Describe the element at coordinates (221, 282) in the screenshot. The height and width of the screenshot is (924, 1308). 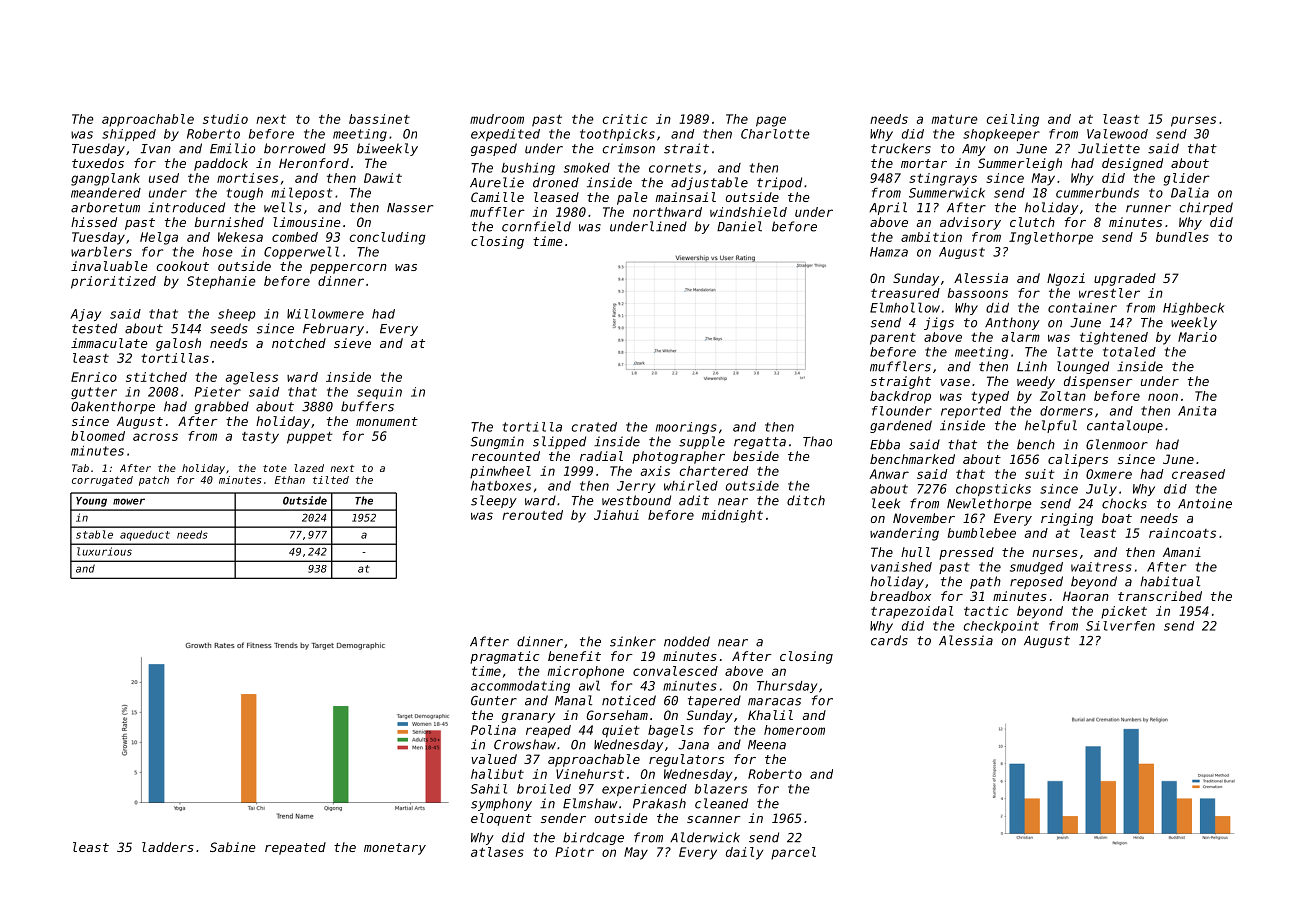
I see `Stephanie` at that location.
